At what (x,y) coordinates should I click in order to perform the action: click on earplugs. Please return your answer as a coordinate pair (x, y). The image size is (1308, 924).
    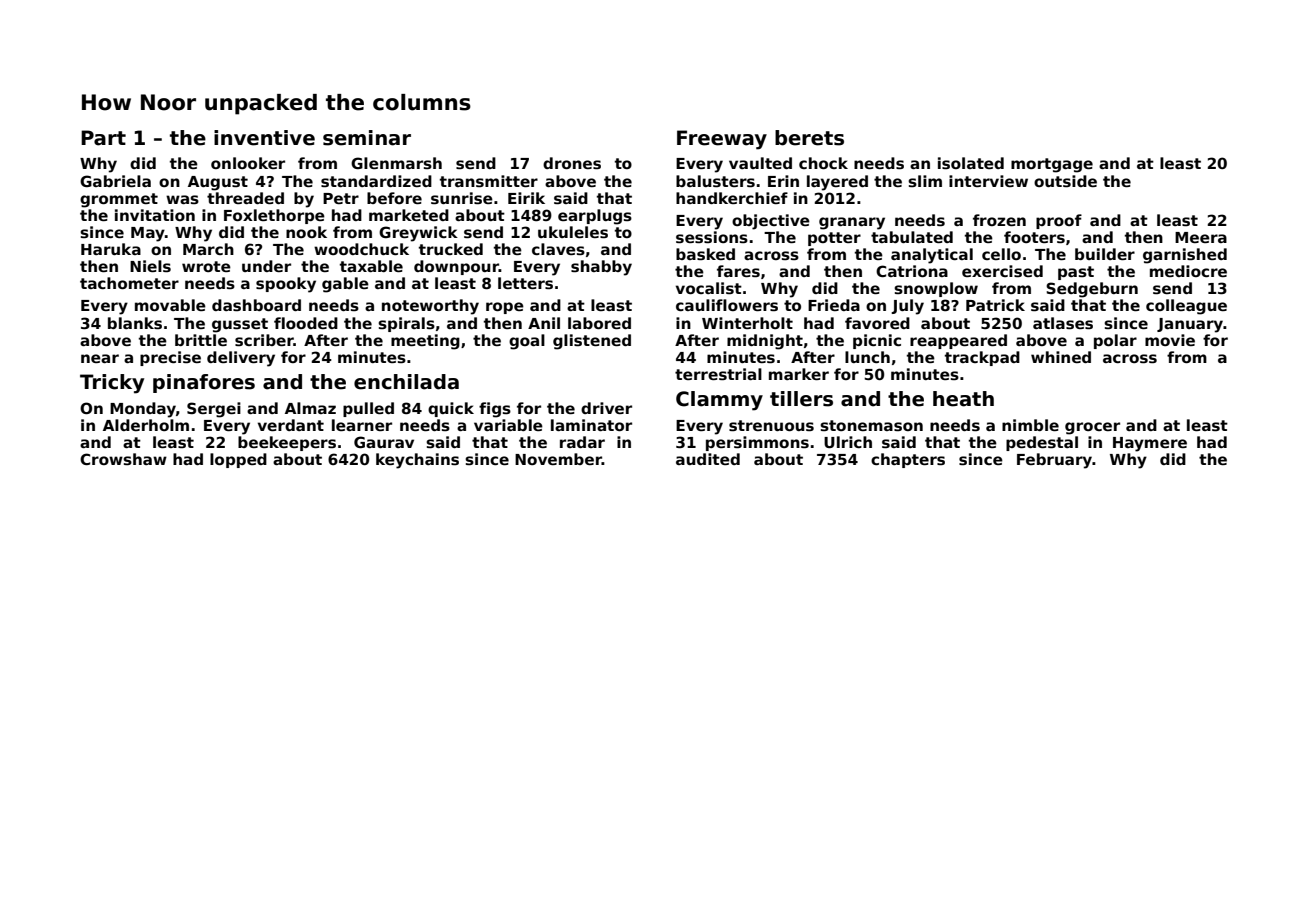
    Looking at the image, I should click on (595, 217).
